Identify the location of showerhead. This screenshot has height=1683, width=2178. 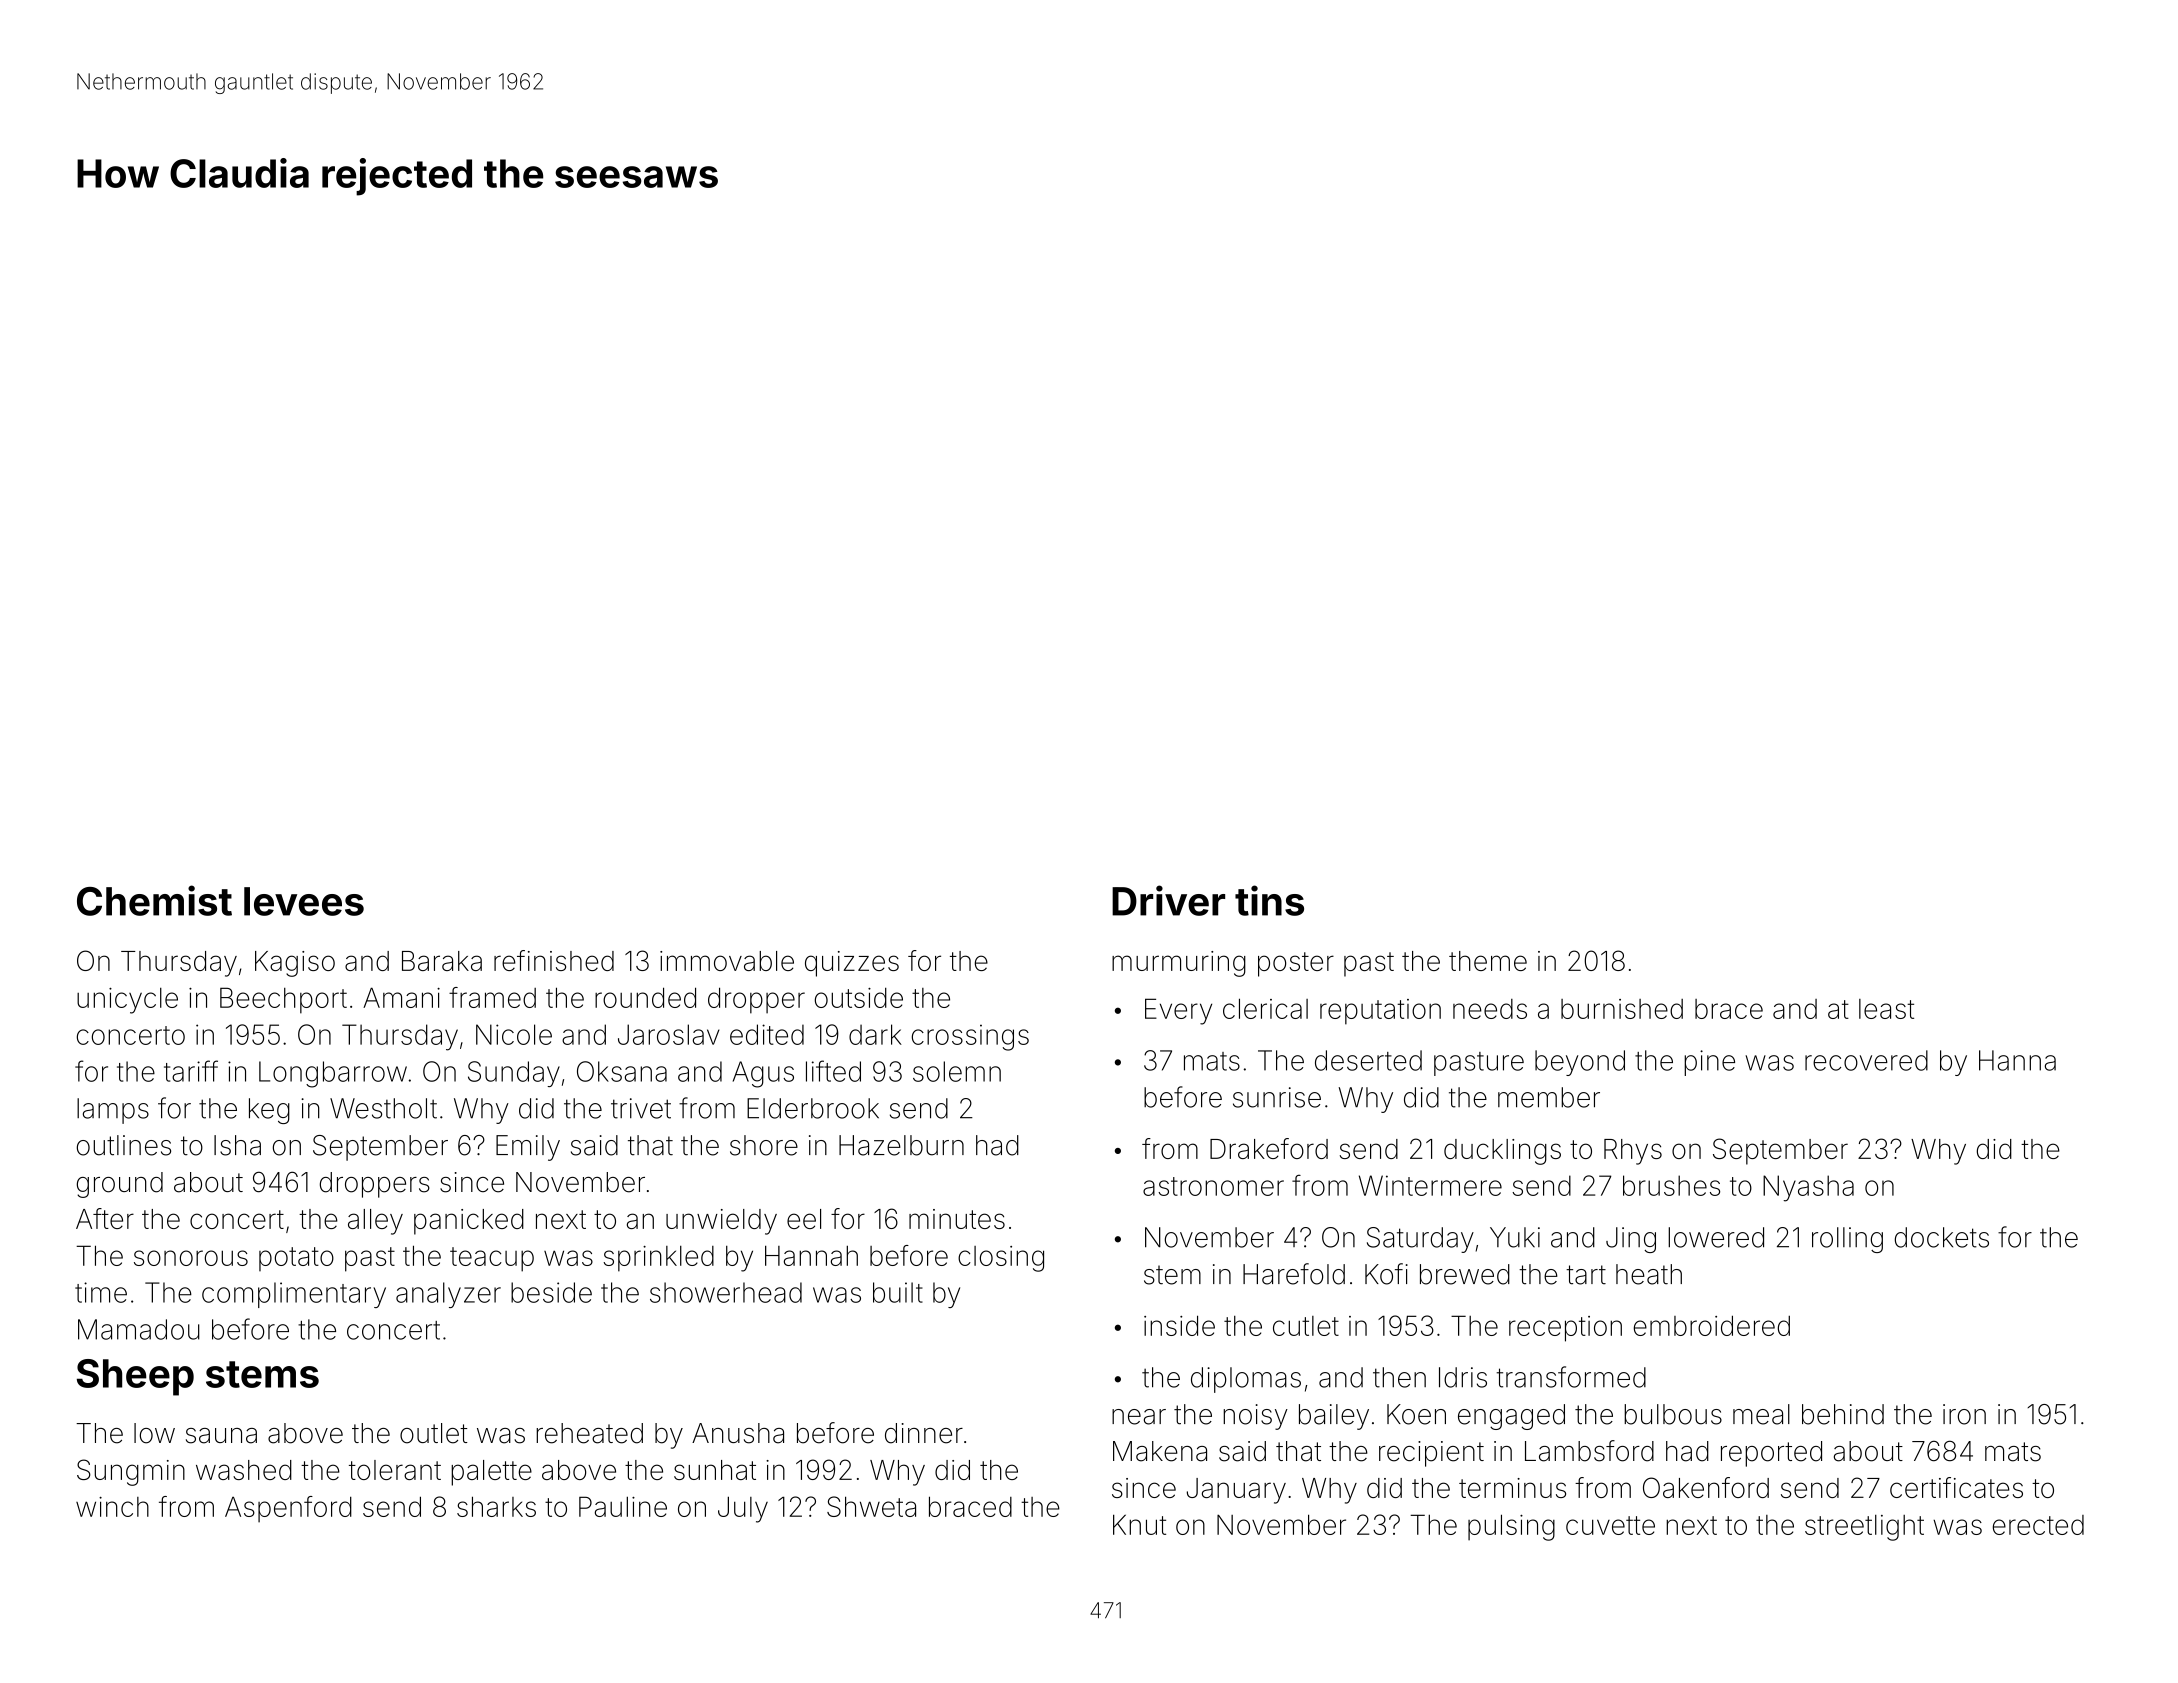
(726, 1292).
